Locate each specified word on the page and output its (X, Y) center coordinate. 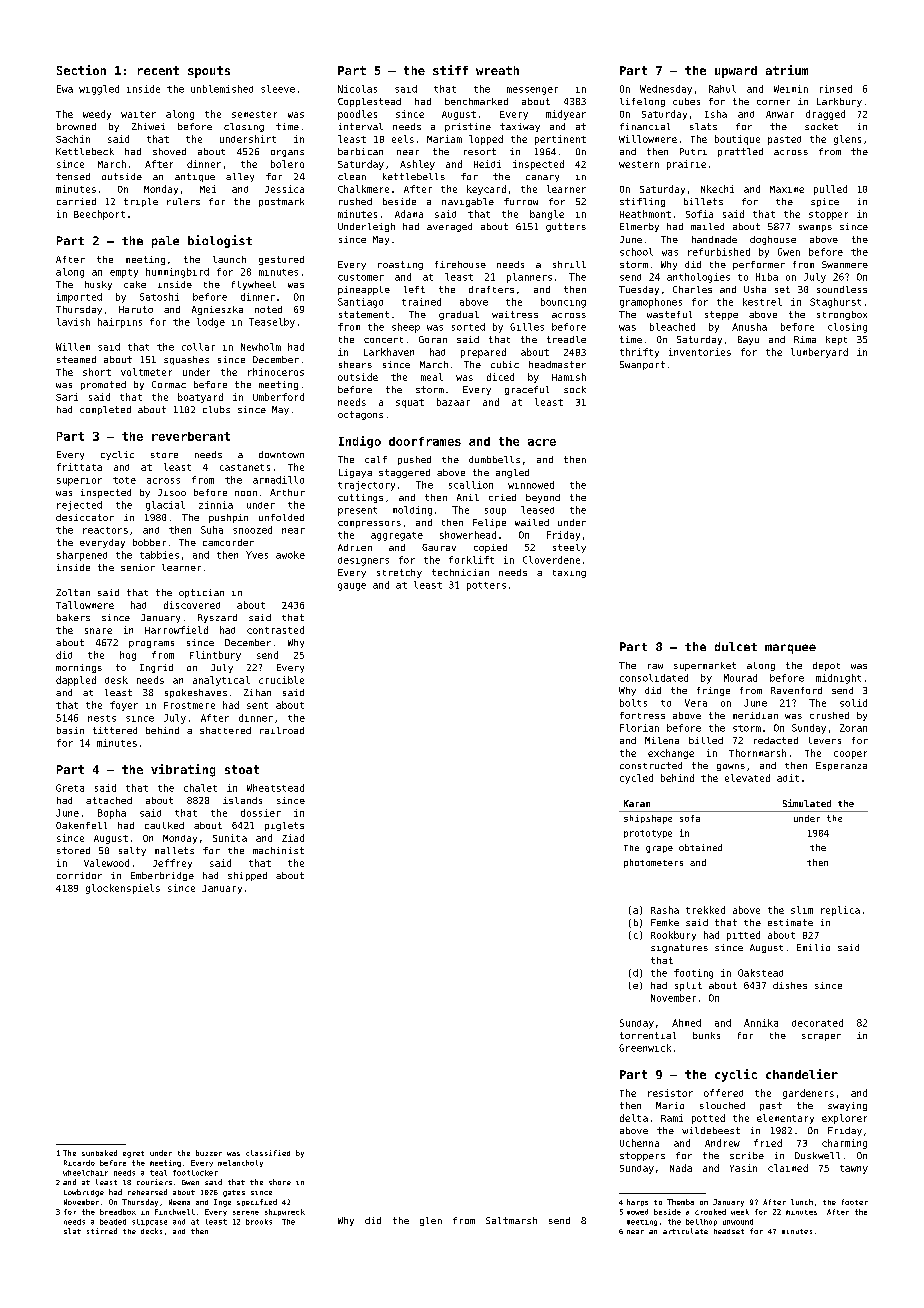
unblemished (222, 89)
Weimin (791, 89)
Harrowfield (176, 630)
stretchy (399, 573)
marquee (790, 649)
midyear (566, 115)
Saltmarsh (511, 1220)
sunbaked (99, 1153)
